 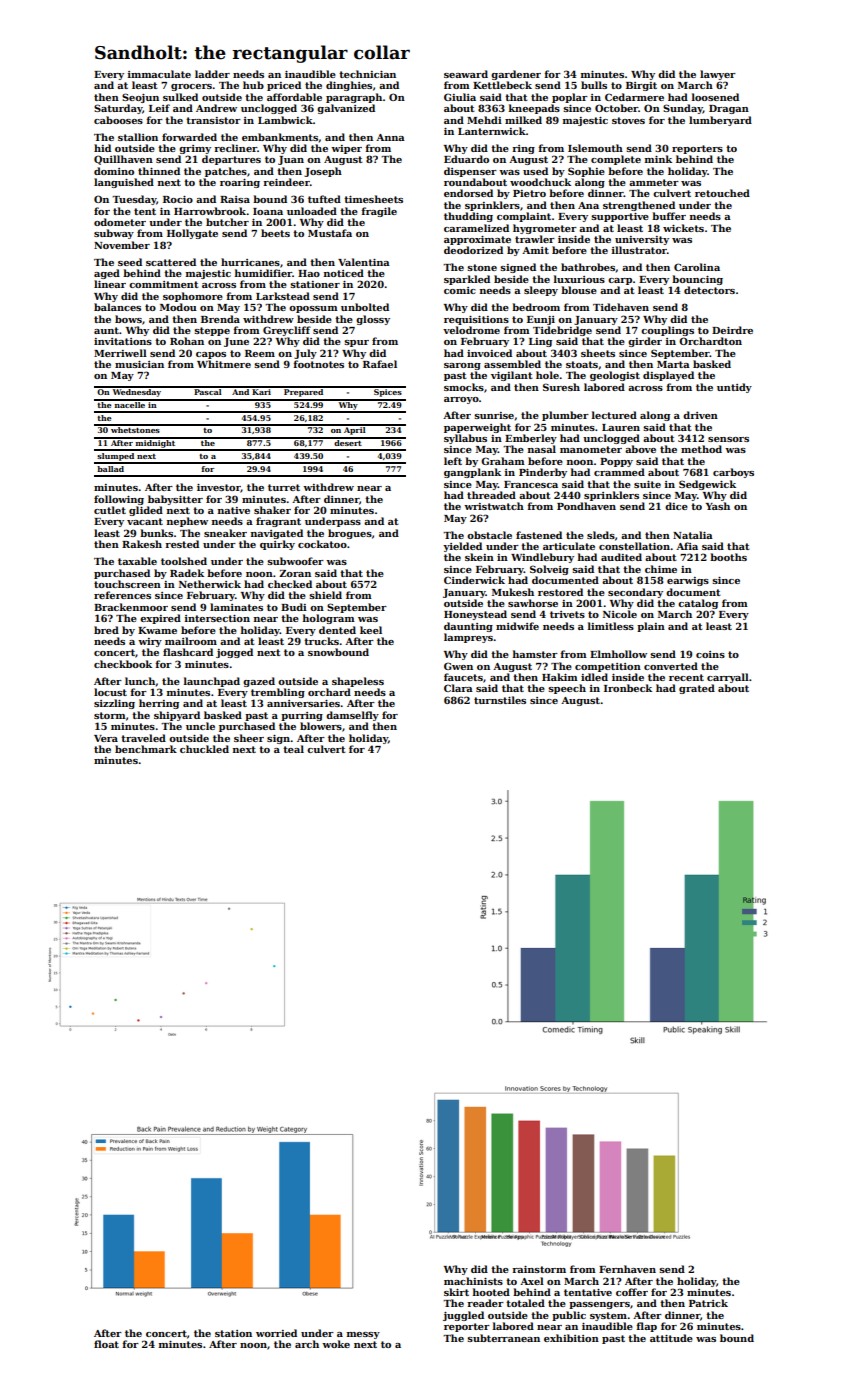 I want to click on Clara, so click(x=458, y=688).
